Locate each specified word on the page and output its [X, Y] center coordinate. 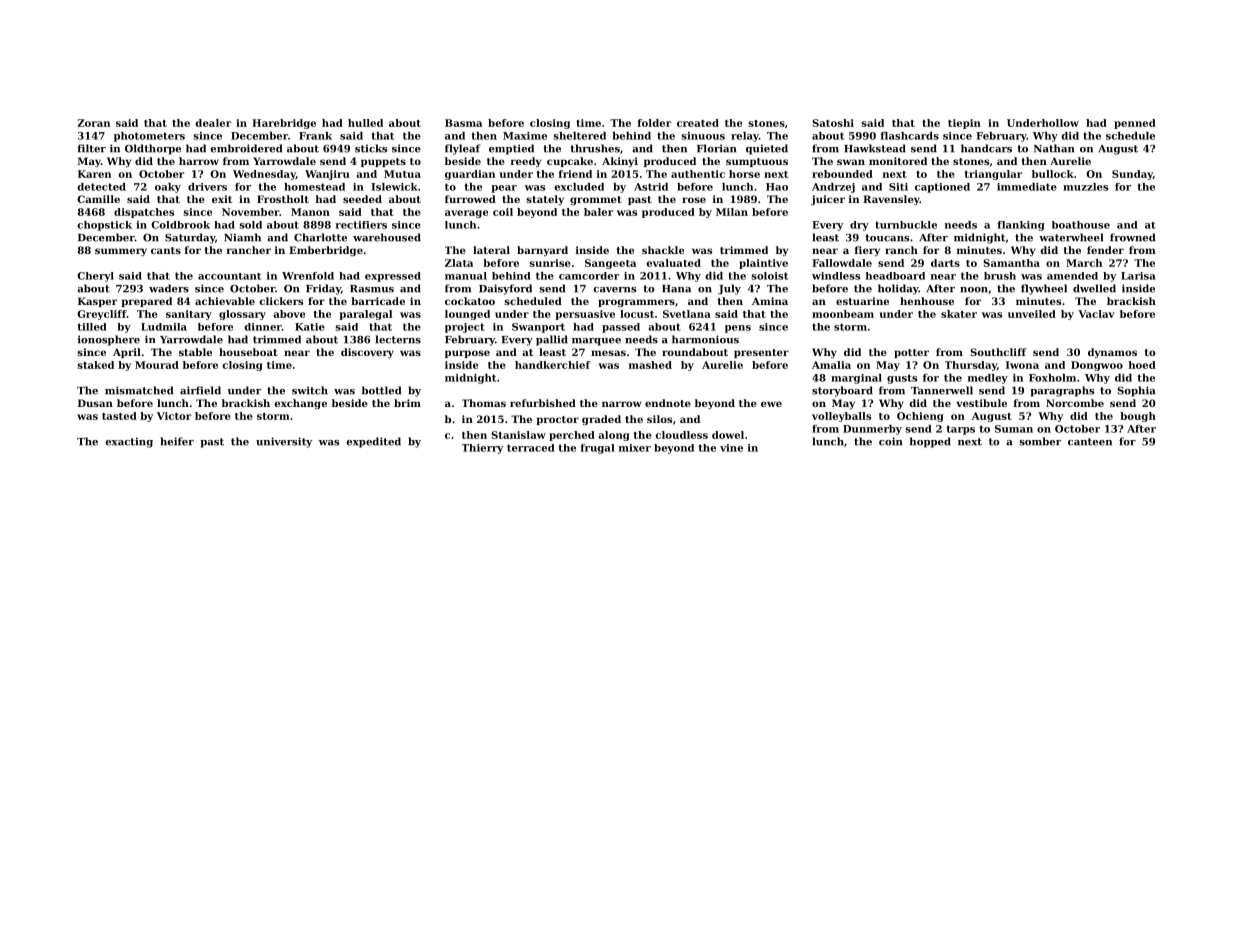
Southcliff [998, 352]
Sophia [1136, 391]
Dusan [95, 403]
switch [310, 390]
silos [659, 419]
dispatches [144, 213]
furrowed [470, 199]
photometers [149, 137]
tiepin [964, 124]
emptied [511, 149]
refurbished [543, 403]
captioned [942, 188]
